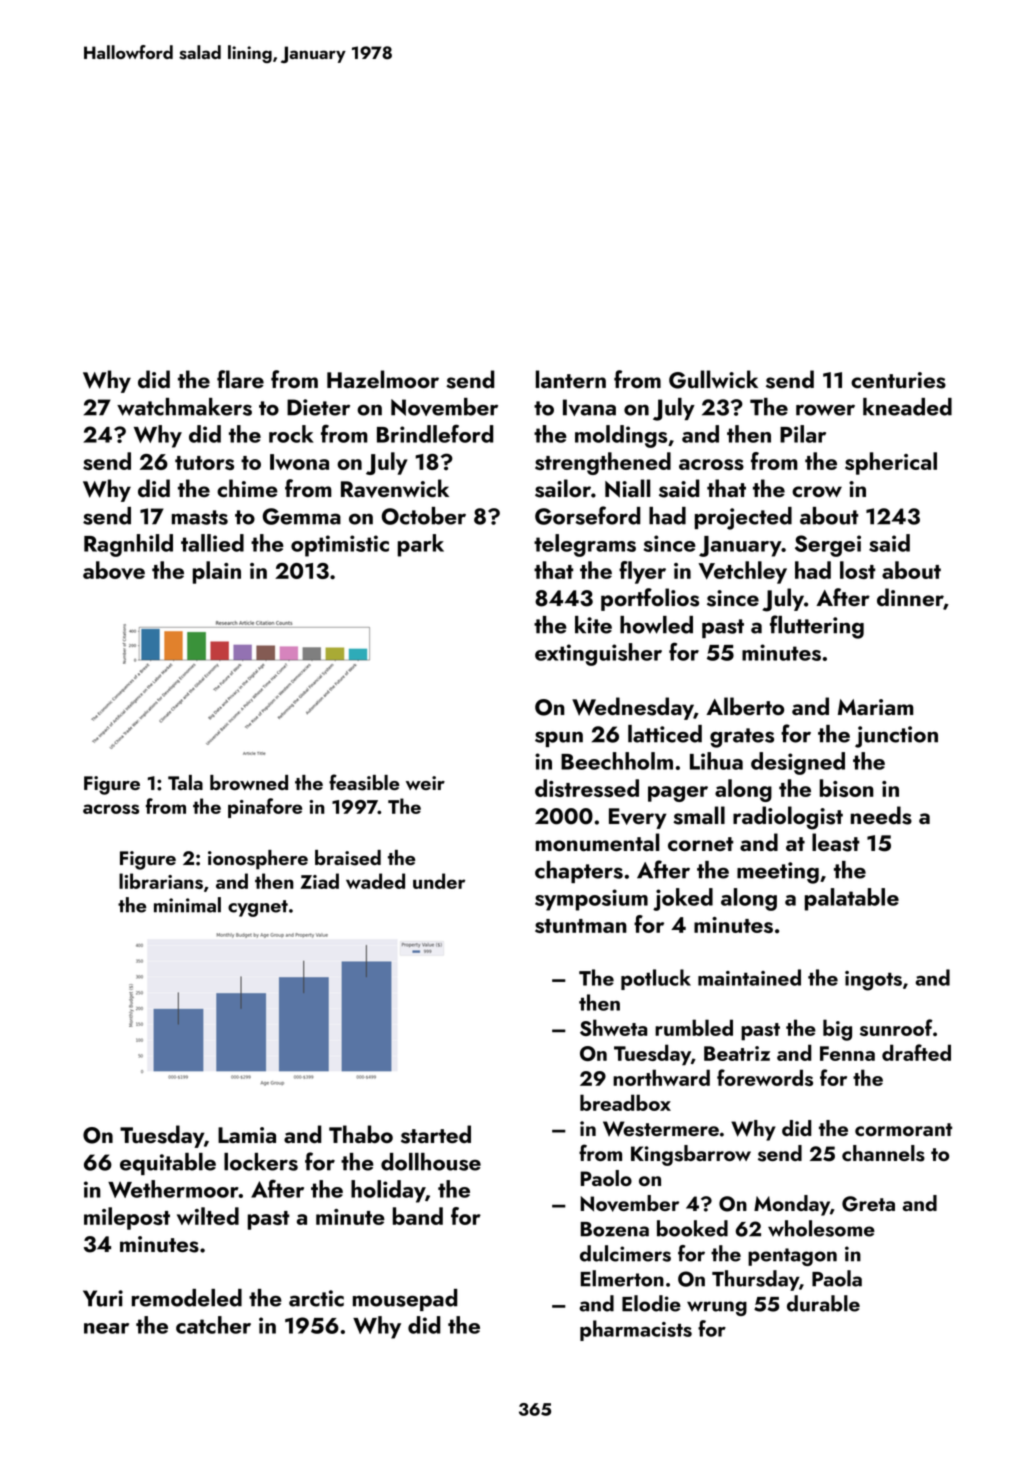 This screenshot has height=1472, width=1036. What do you see at coordinates (212, 543) in the screenshot?
I see `tallied` at bounding box center [212, 543].
